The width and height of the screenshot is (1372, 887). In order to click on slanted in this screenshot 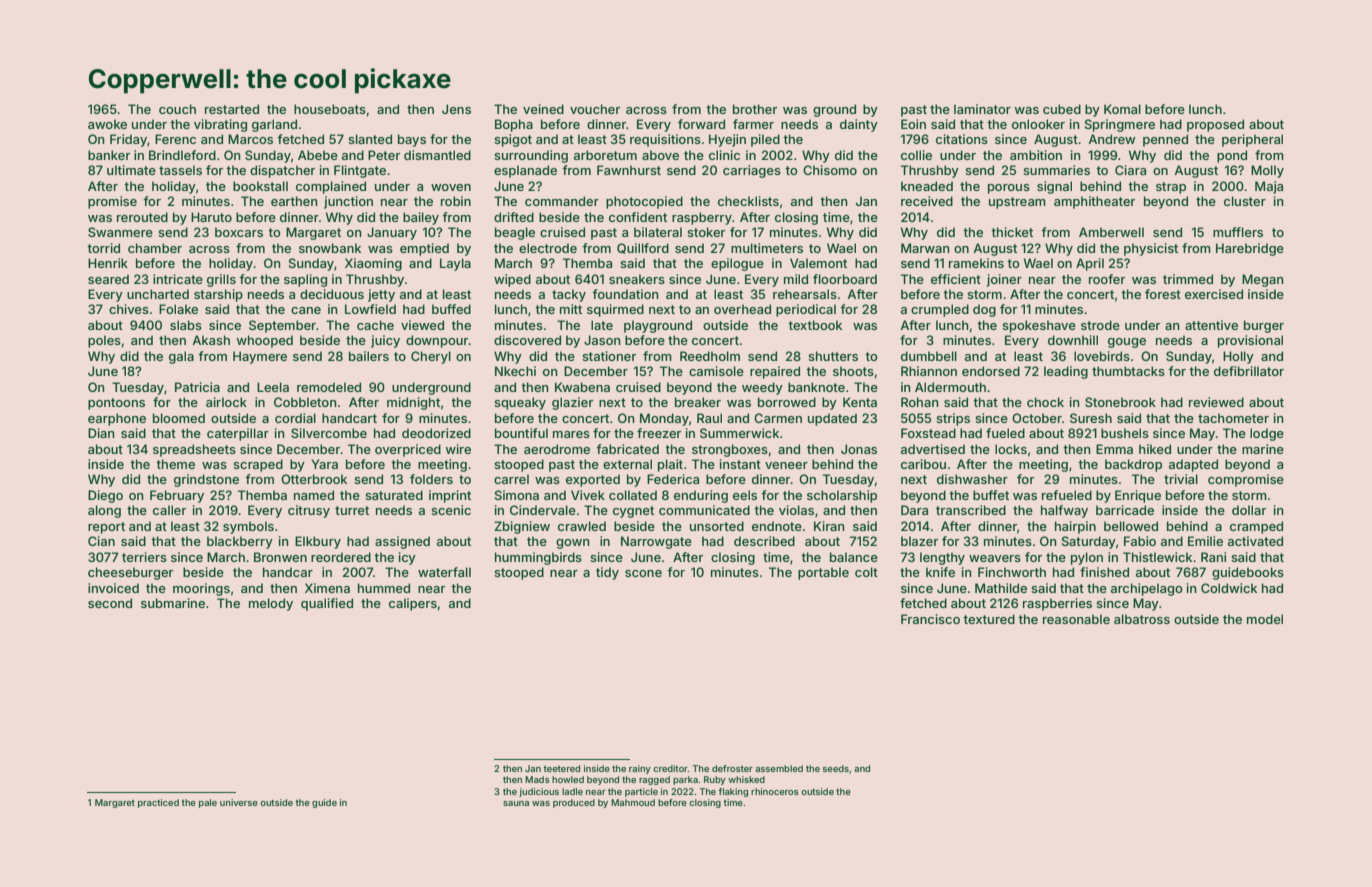, I will do `click(370, 139)`.
